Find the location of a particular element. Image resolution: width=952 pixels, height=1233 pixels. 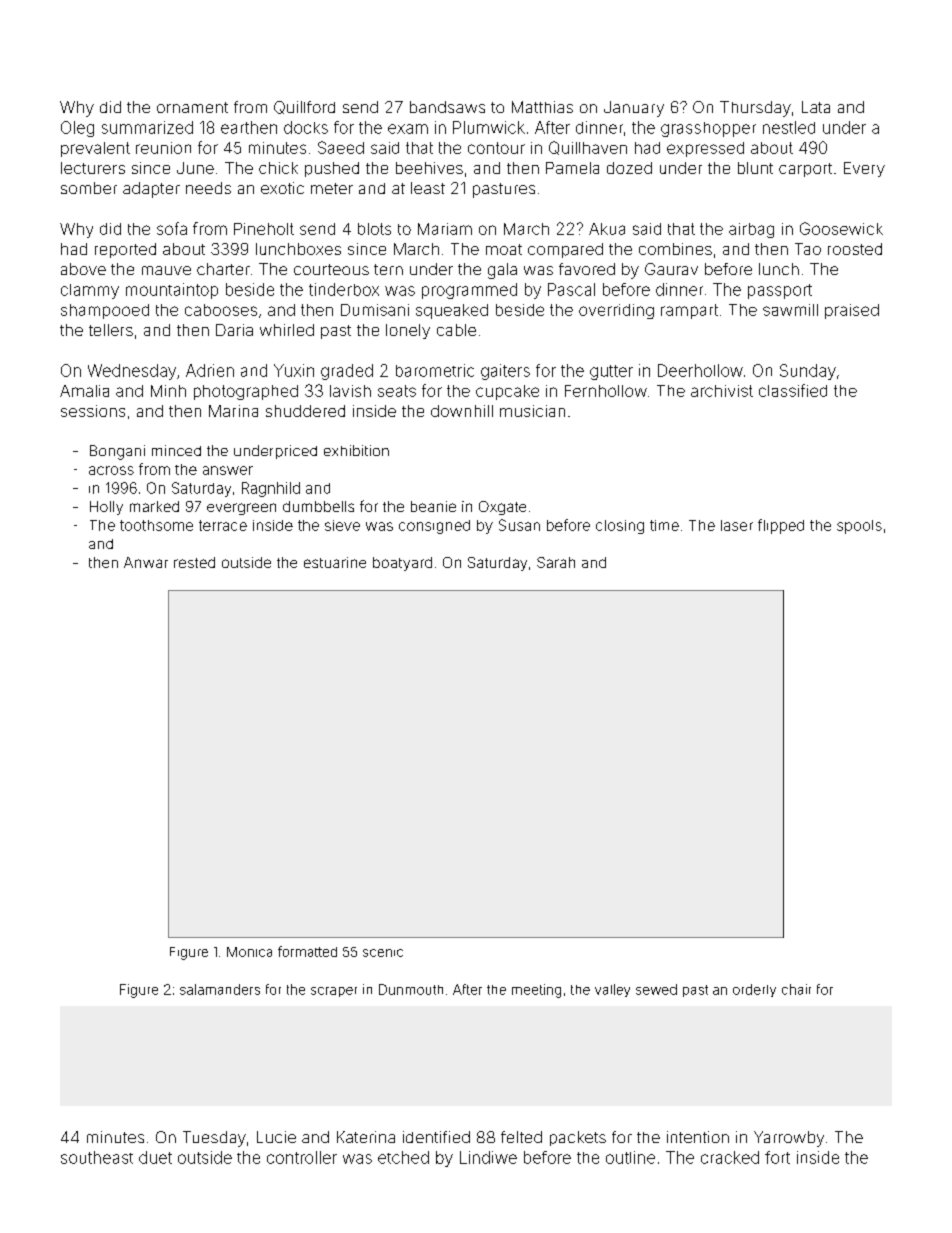

identified is located at coordinates (436, 1137).
